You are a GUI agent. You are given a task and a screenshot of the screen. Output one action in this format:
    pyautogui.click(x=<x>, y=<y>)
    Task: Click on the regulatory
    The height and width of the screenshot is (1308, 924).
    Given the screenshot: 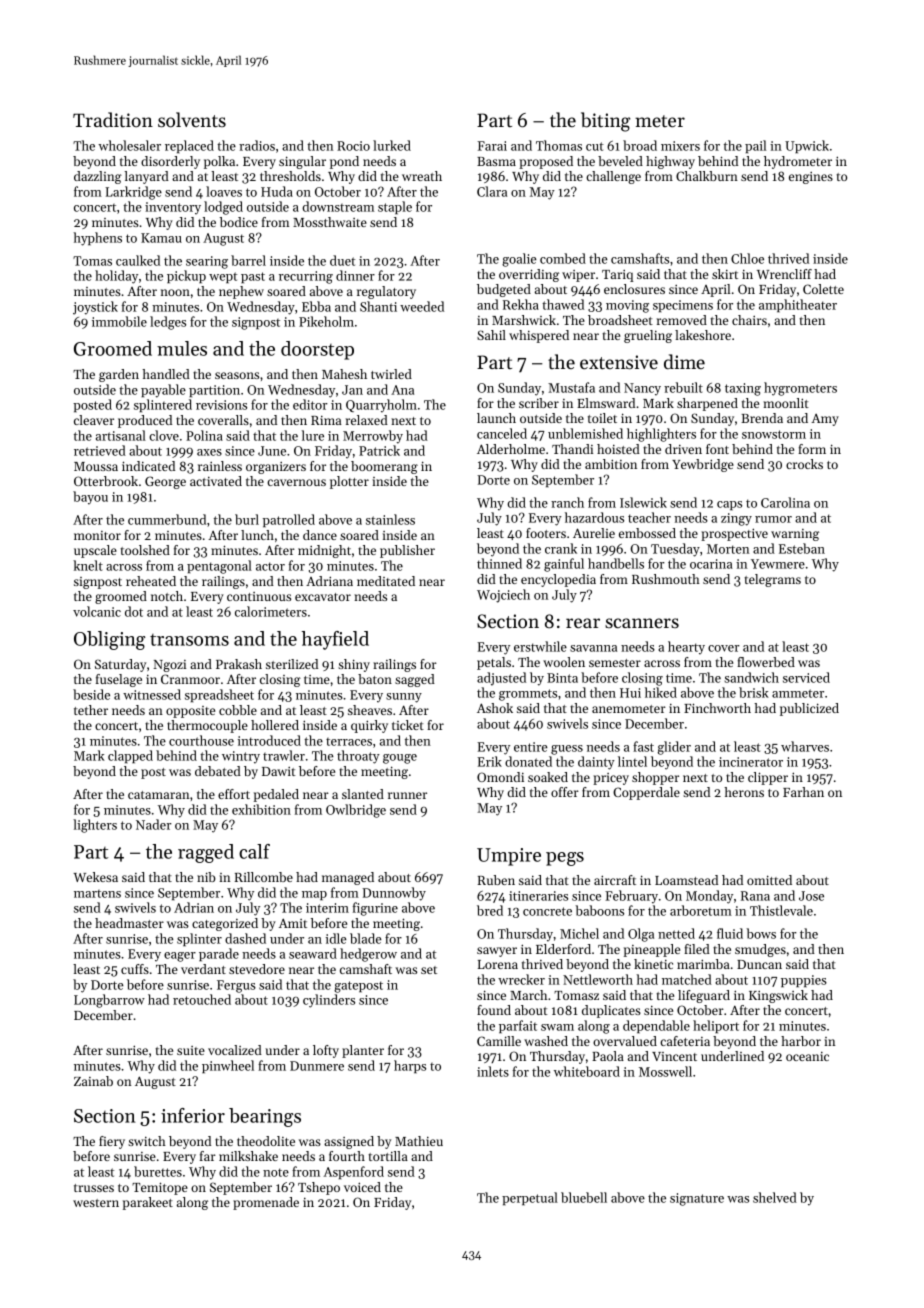 What is the action you would take?
    pyautogui.click(x=386, y=292)
